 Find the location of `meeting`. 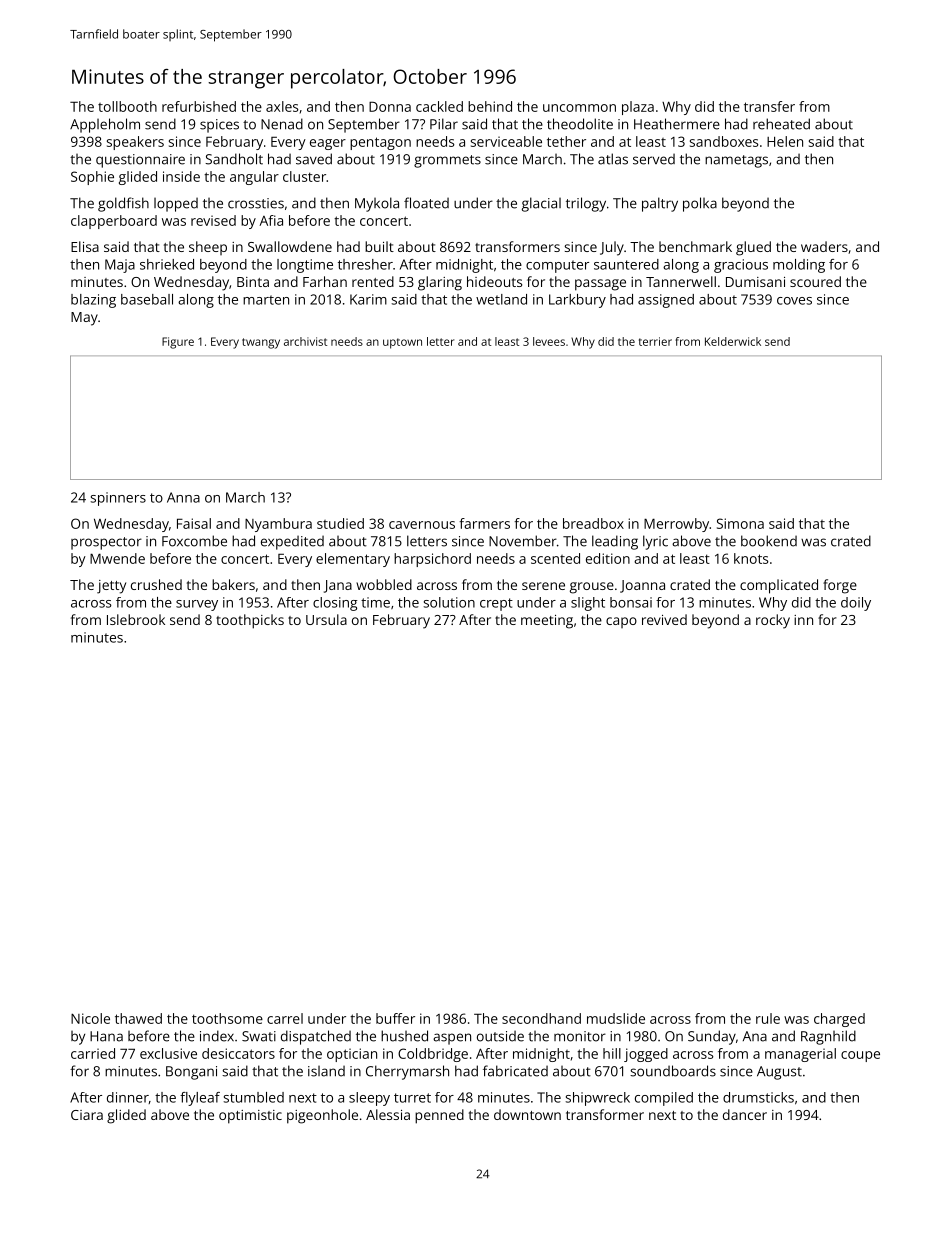

meeting is located at coordinates (547, 622).
